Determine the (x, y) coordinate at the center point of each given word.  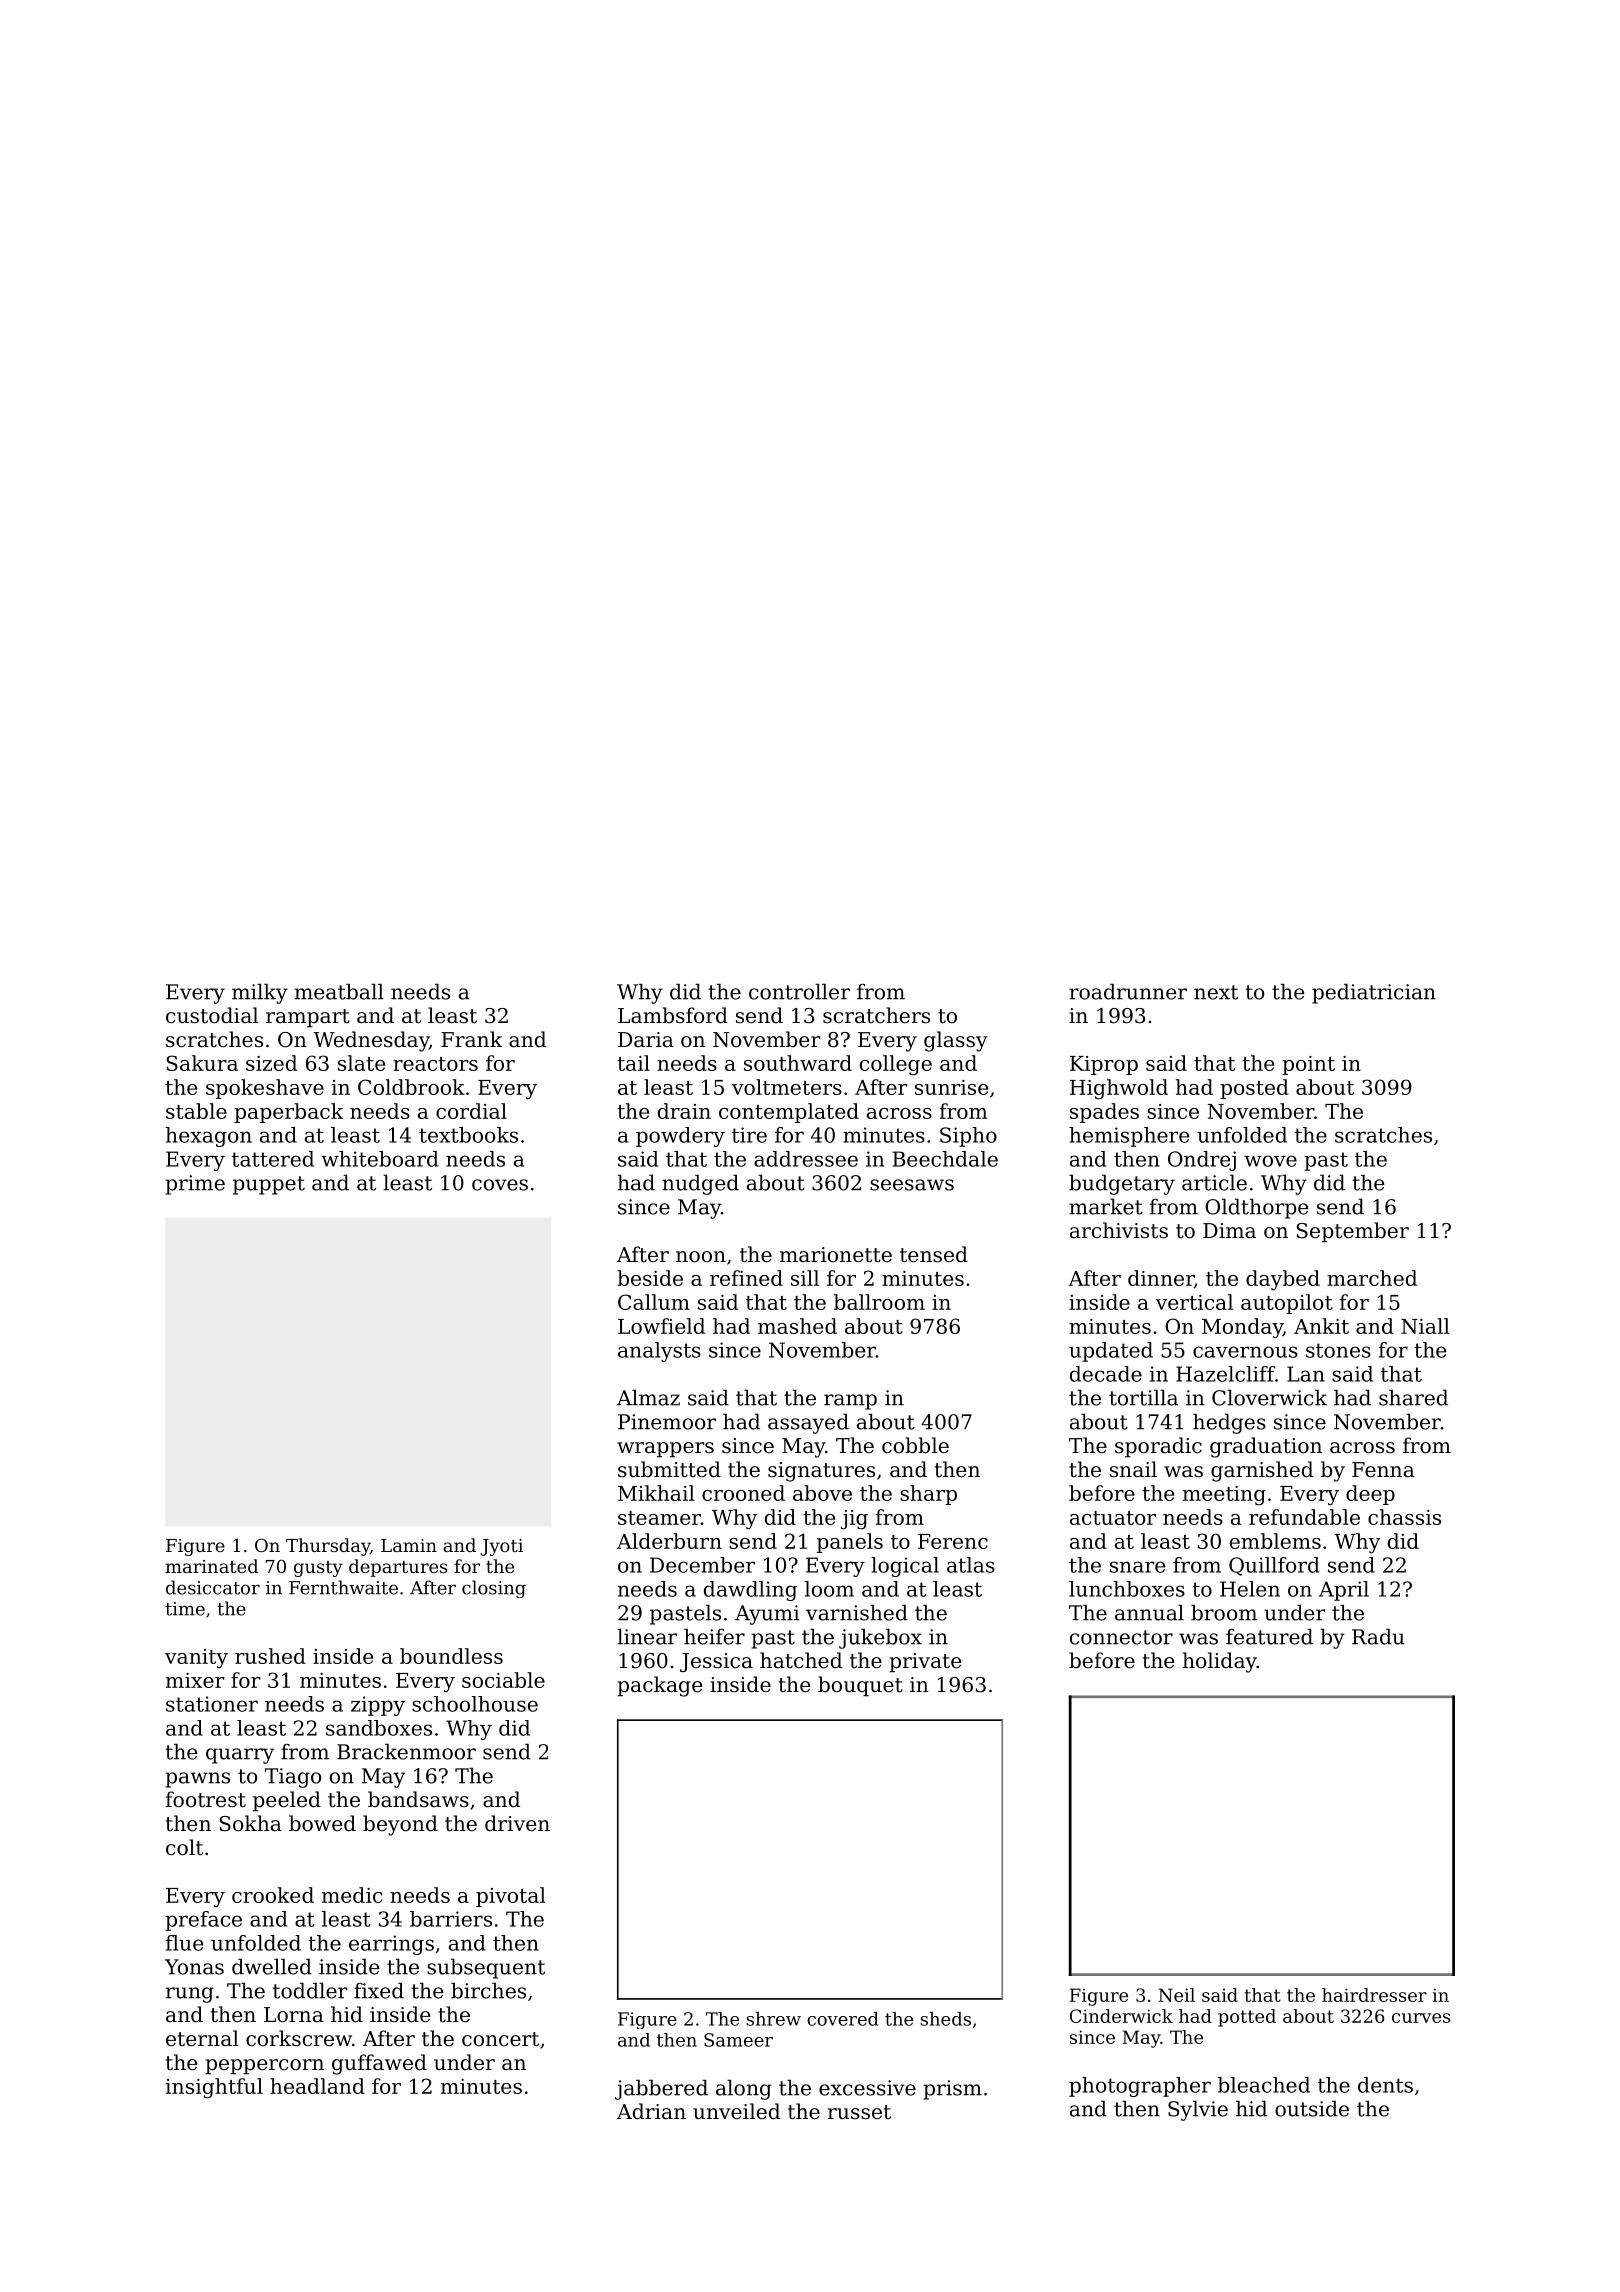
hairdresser (1374, 1995)
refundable (1304, 1517)
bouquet (860, 1686)
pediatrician (1374, 993)
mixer (195, 1680)
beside (650, 1278)
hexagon (208, 1137)
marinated (212, 1566)
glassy (956, 1041)
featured (1269, 1636)
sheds (946, 2019)
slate (361, 1063)
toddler (310, 1990)
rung (190, 1995)
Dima (1229, 1231)
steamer (659, 1518)
